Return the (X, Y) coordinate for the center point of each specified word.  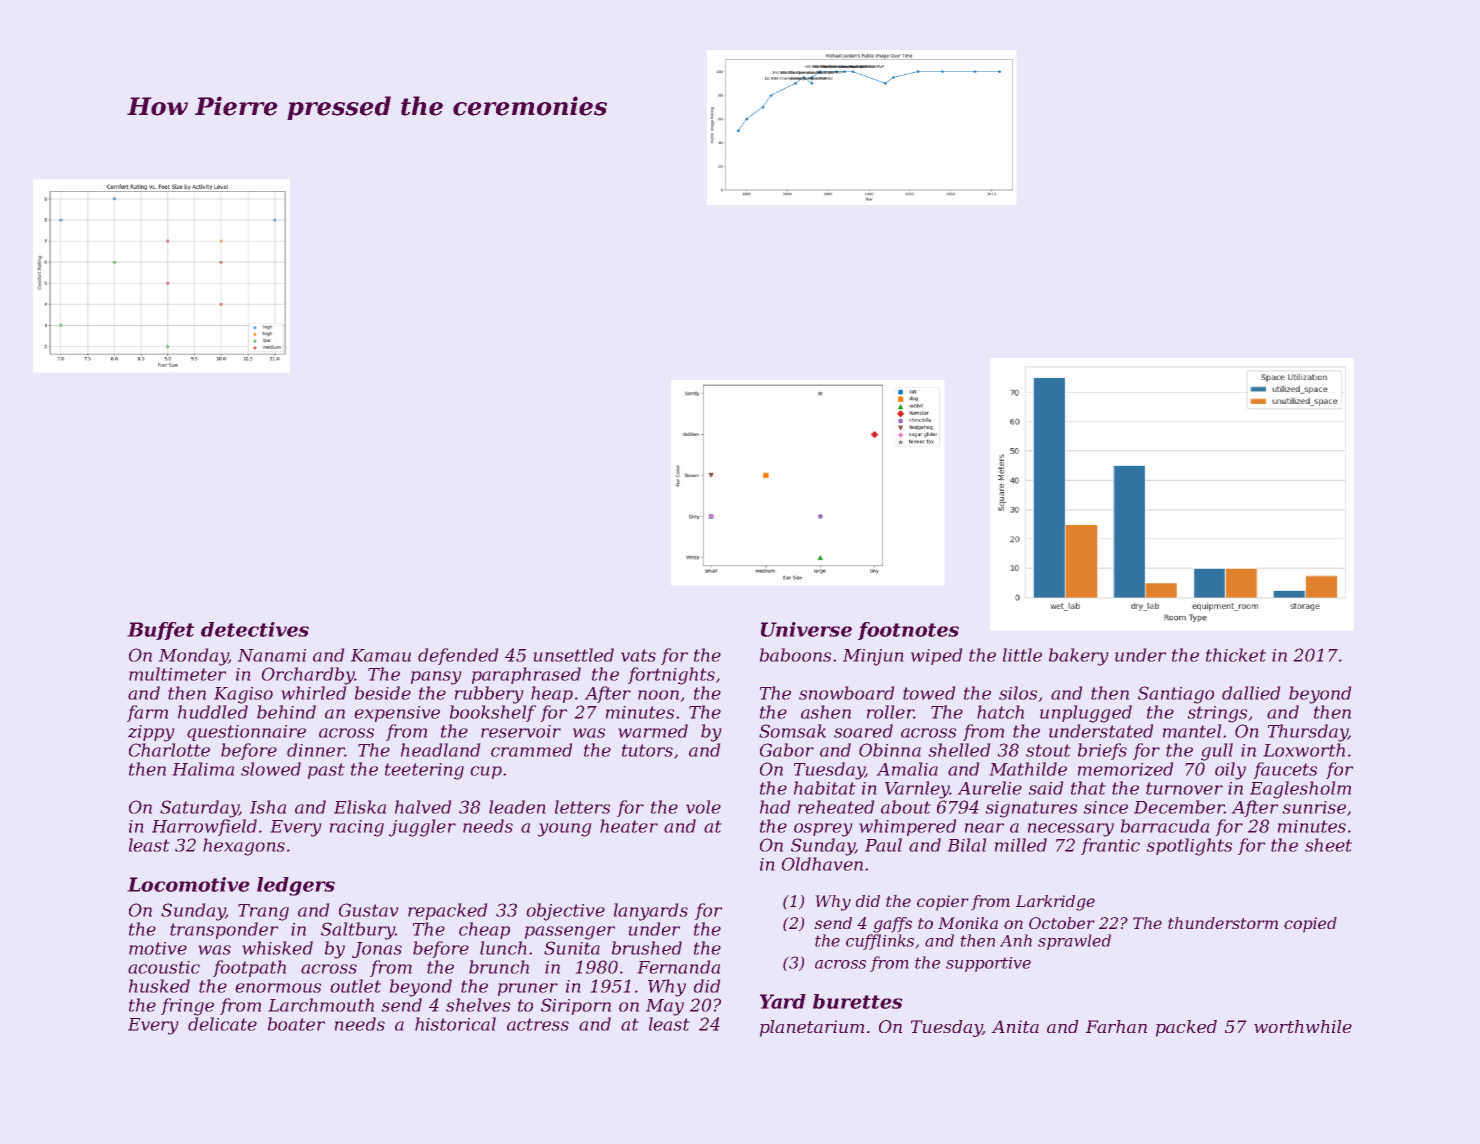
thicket (1236, 655)
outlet (355, 986)
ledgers (296, 886)
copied (1310, 925)
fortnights (671, 676)
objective (565, 912)
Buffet (160, 631)
